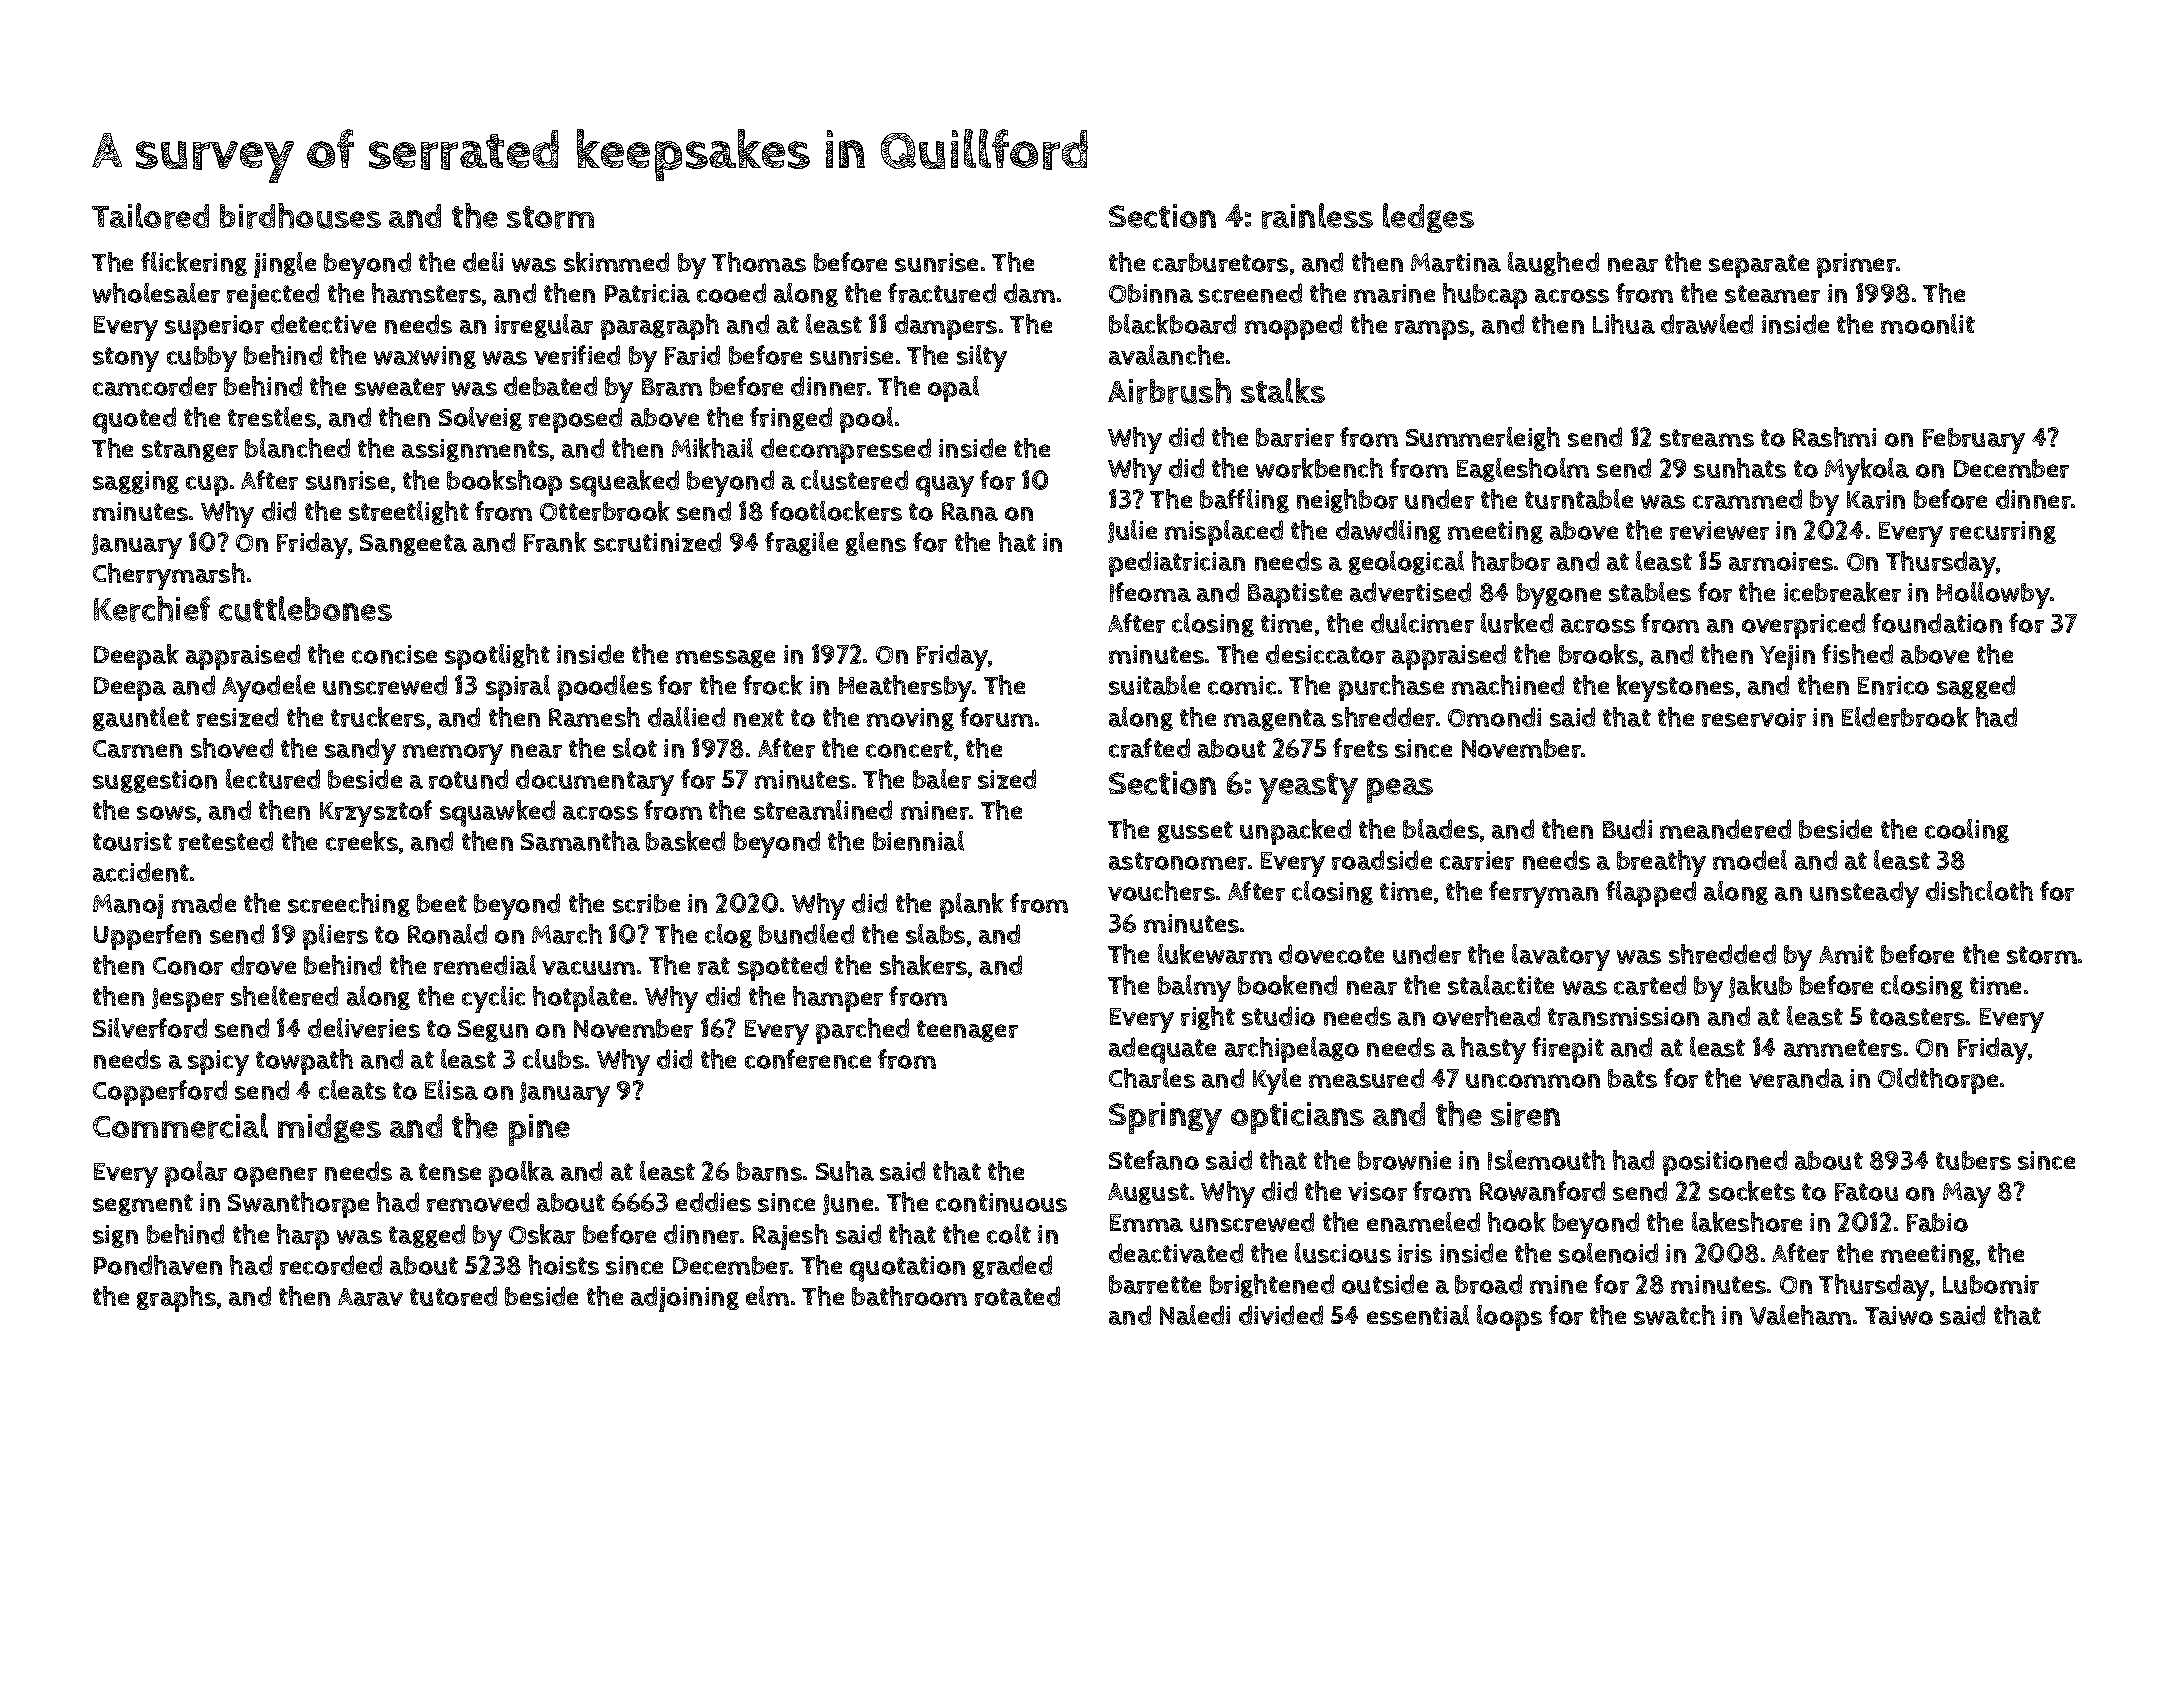 Image resolution: width=2178 pixels, height=1683 pixels. What do you see at coordinates (1195, 1315) in the document?
I see `Naledi` at bounding box center [1195, 1315].
